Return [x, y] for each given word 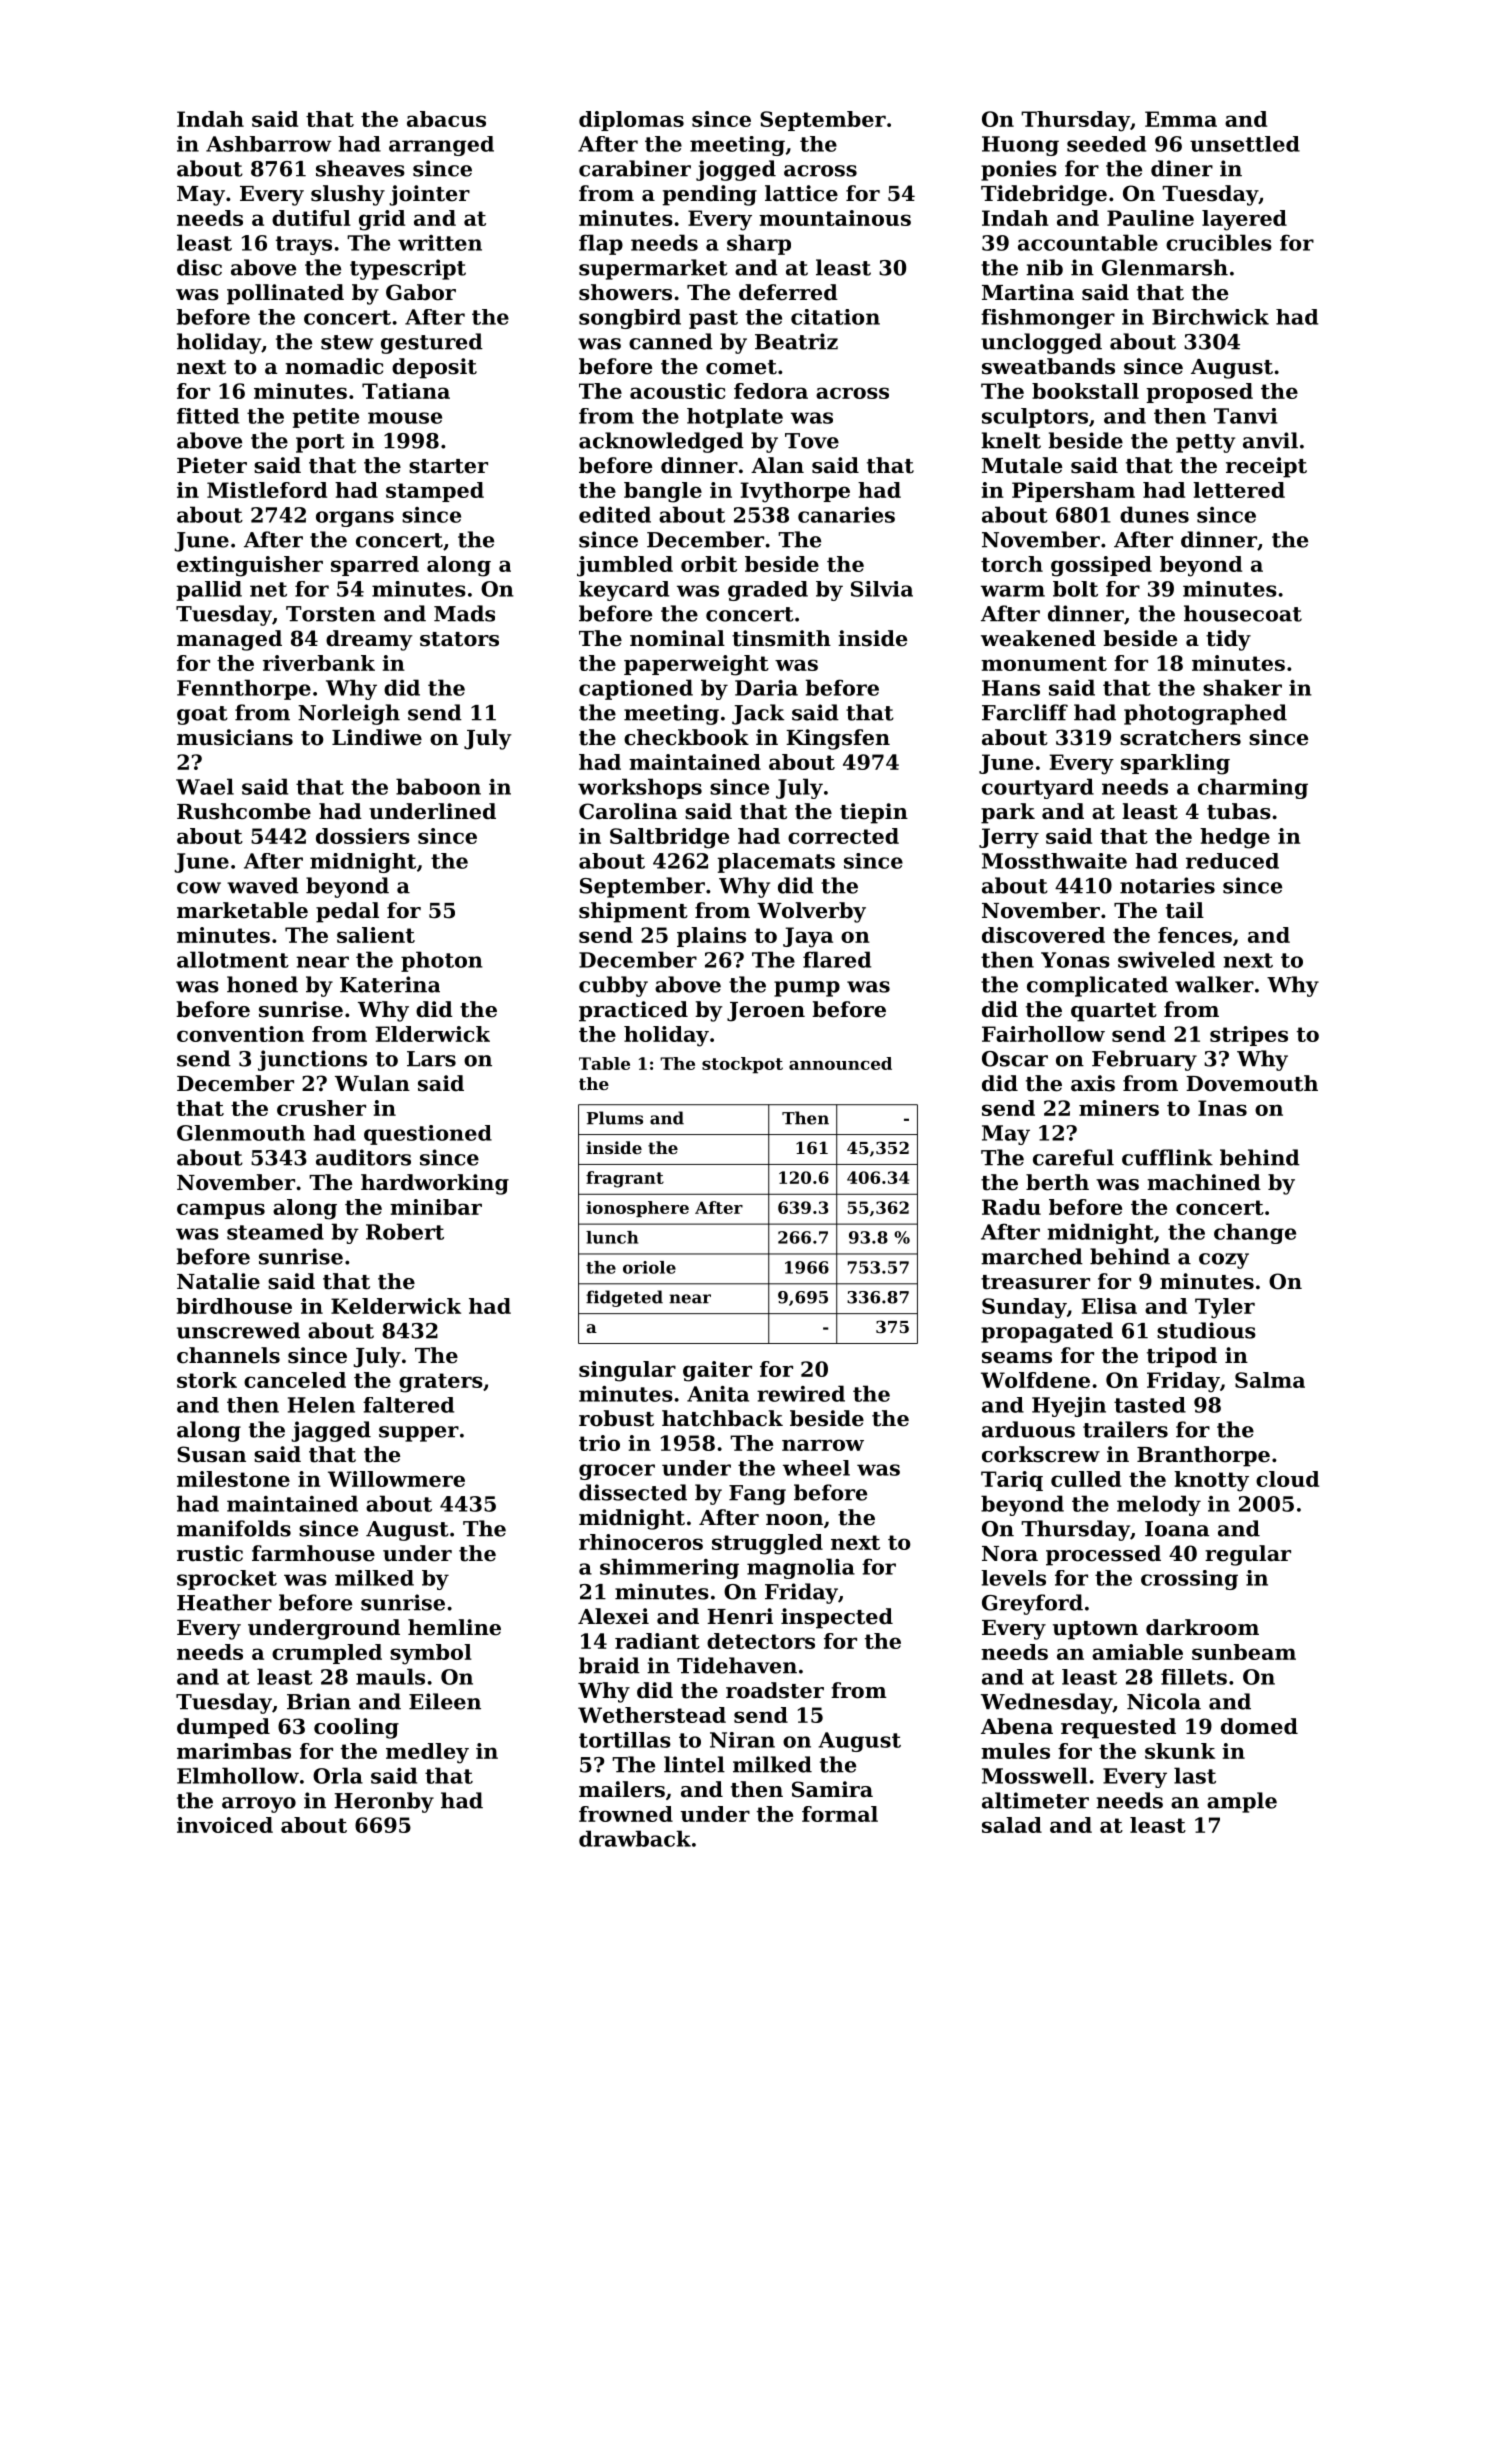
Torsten [331, 614]
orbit [709, 564]
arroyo [259, 1805]
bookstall [1085, 391]
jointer [429, 195]
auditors [363, 1157]
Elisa [1109, 1306]
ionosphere [637, 1209]
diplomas [631, 121]
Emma [1181, 119]
